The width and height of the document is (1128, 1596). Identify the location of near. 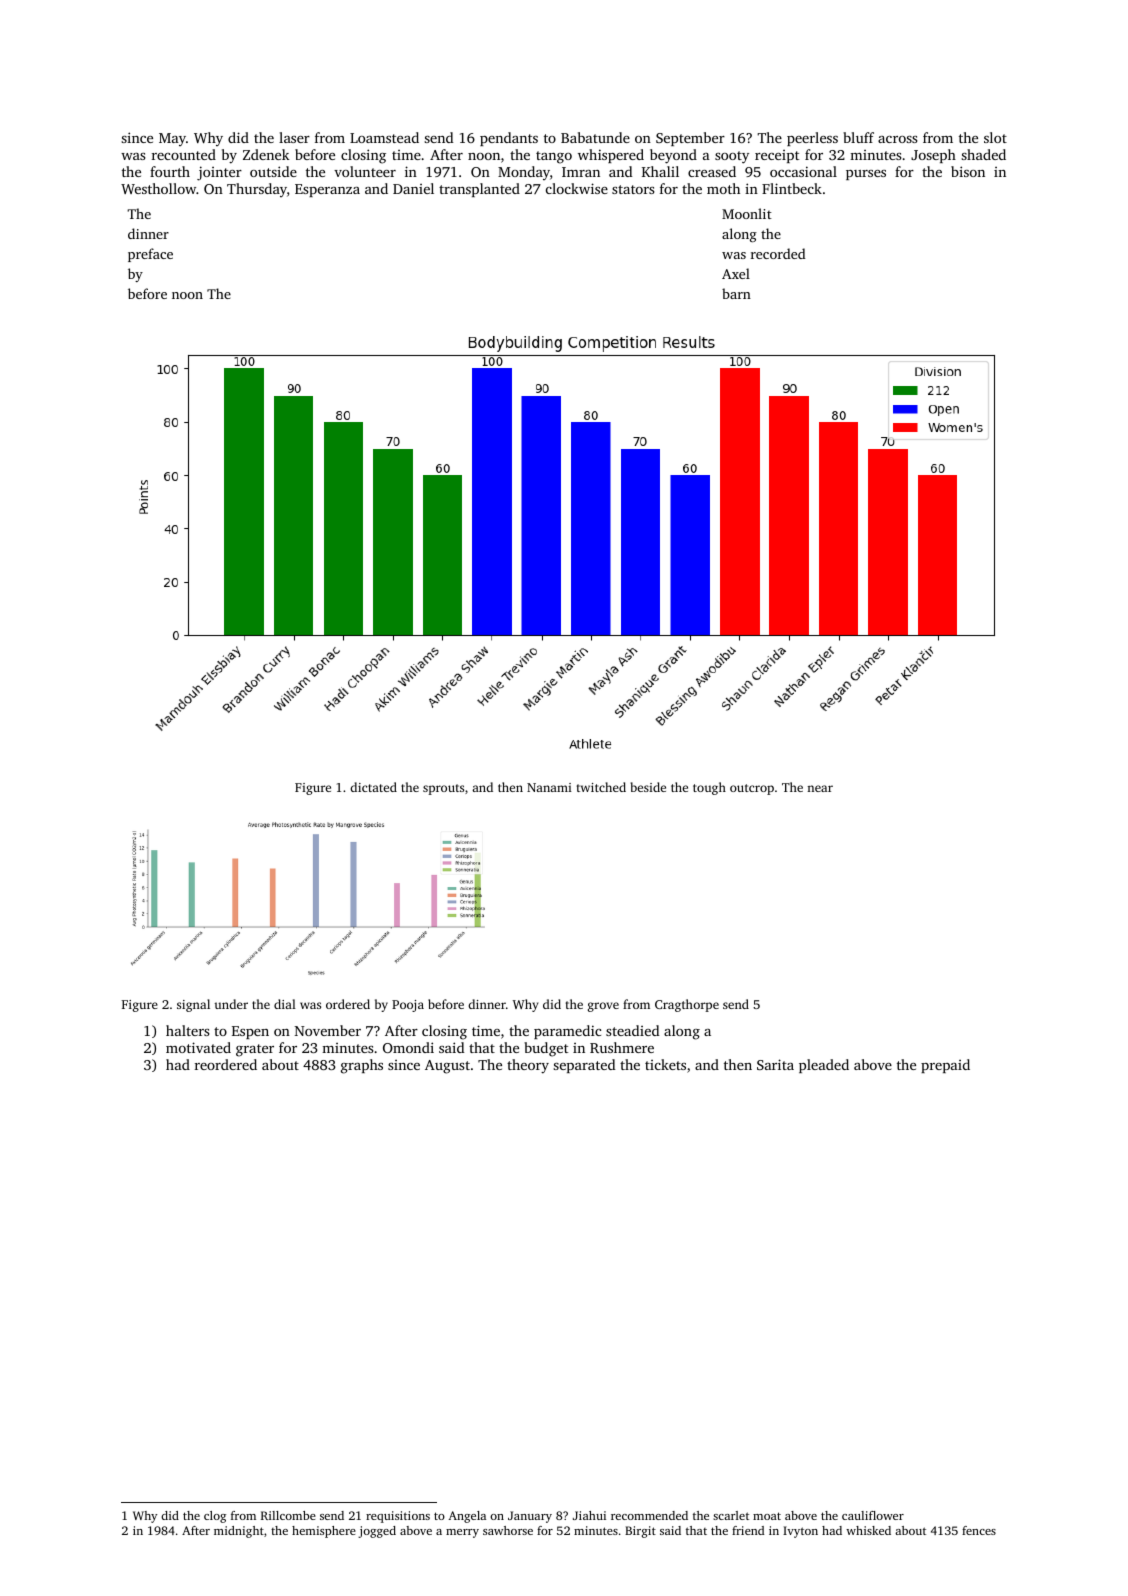
(820, 788).
